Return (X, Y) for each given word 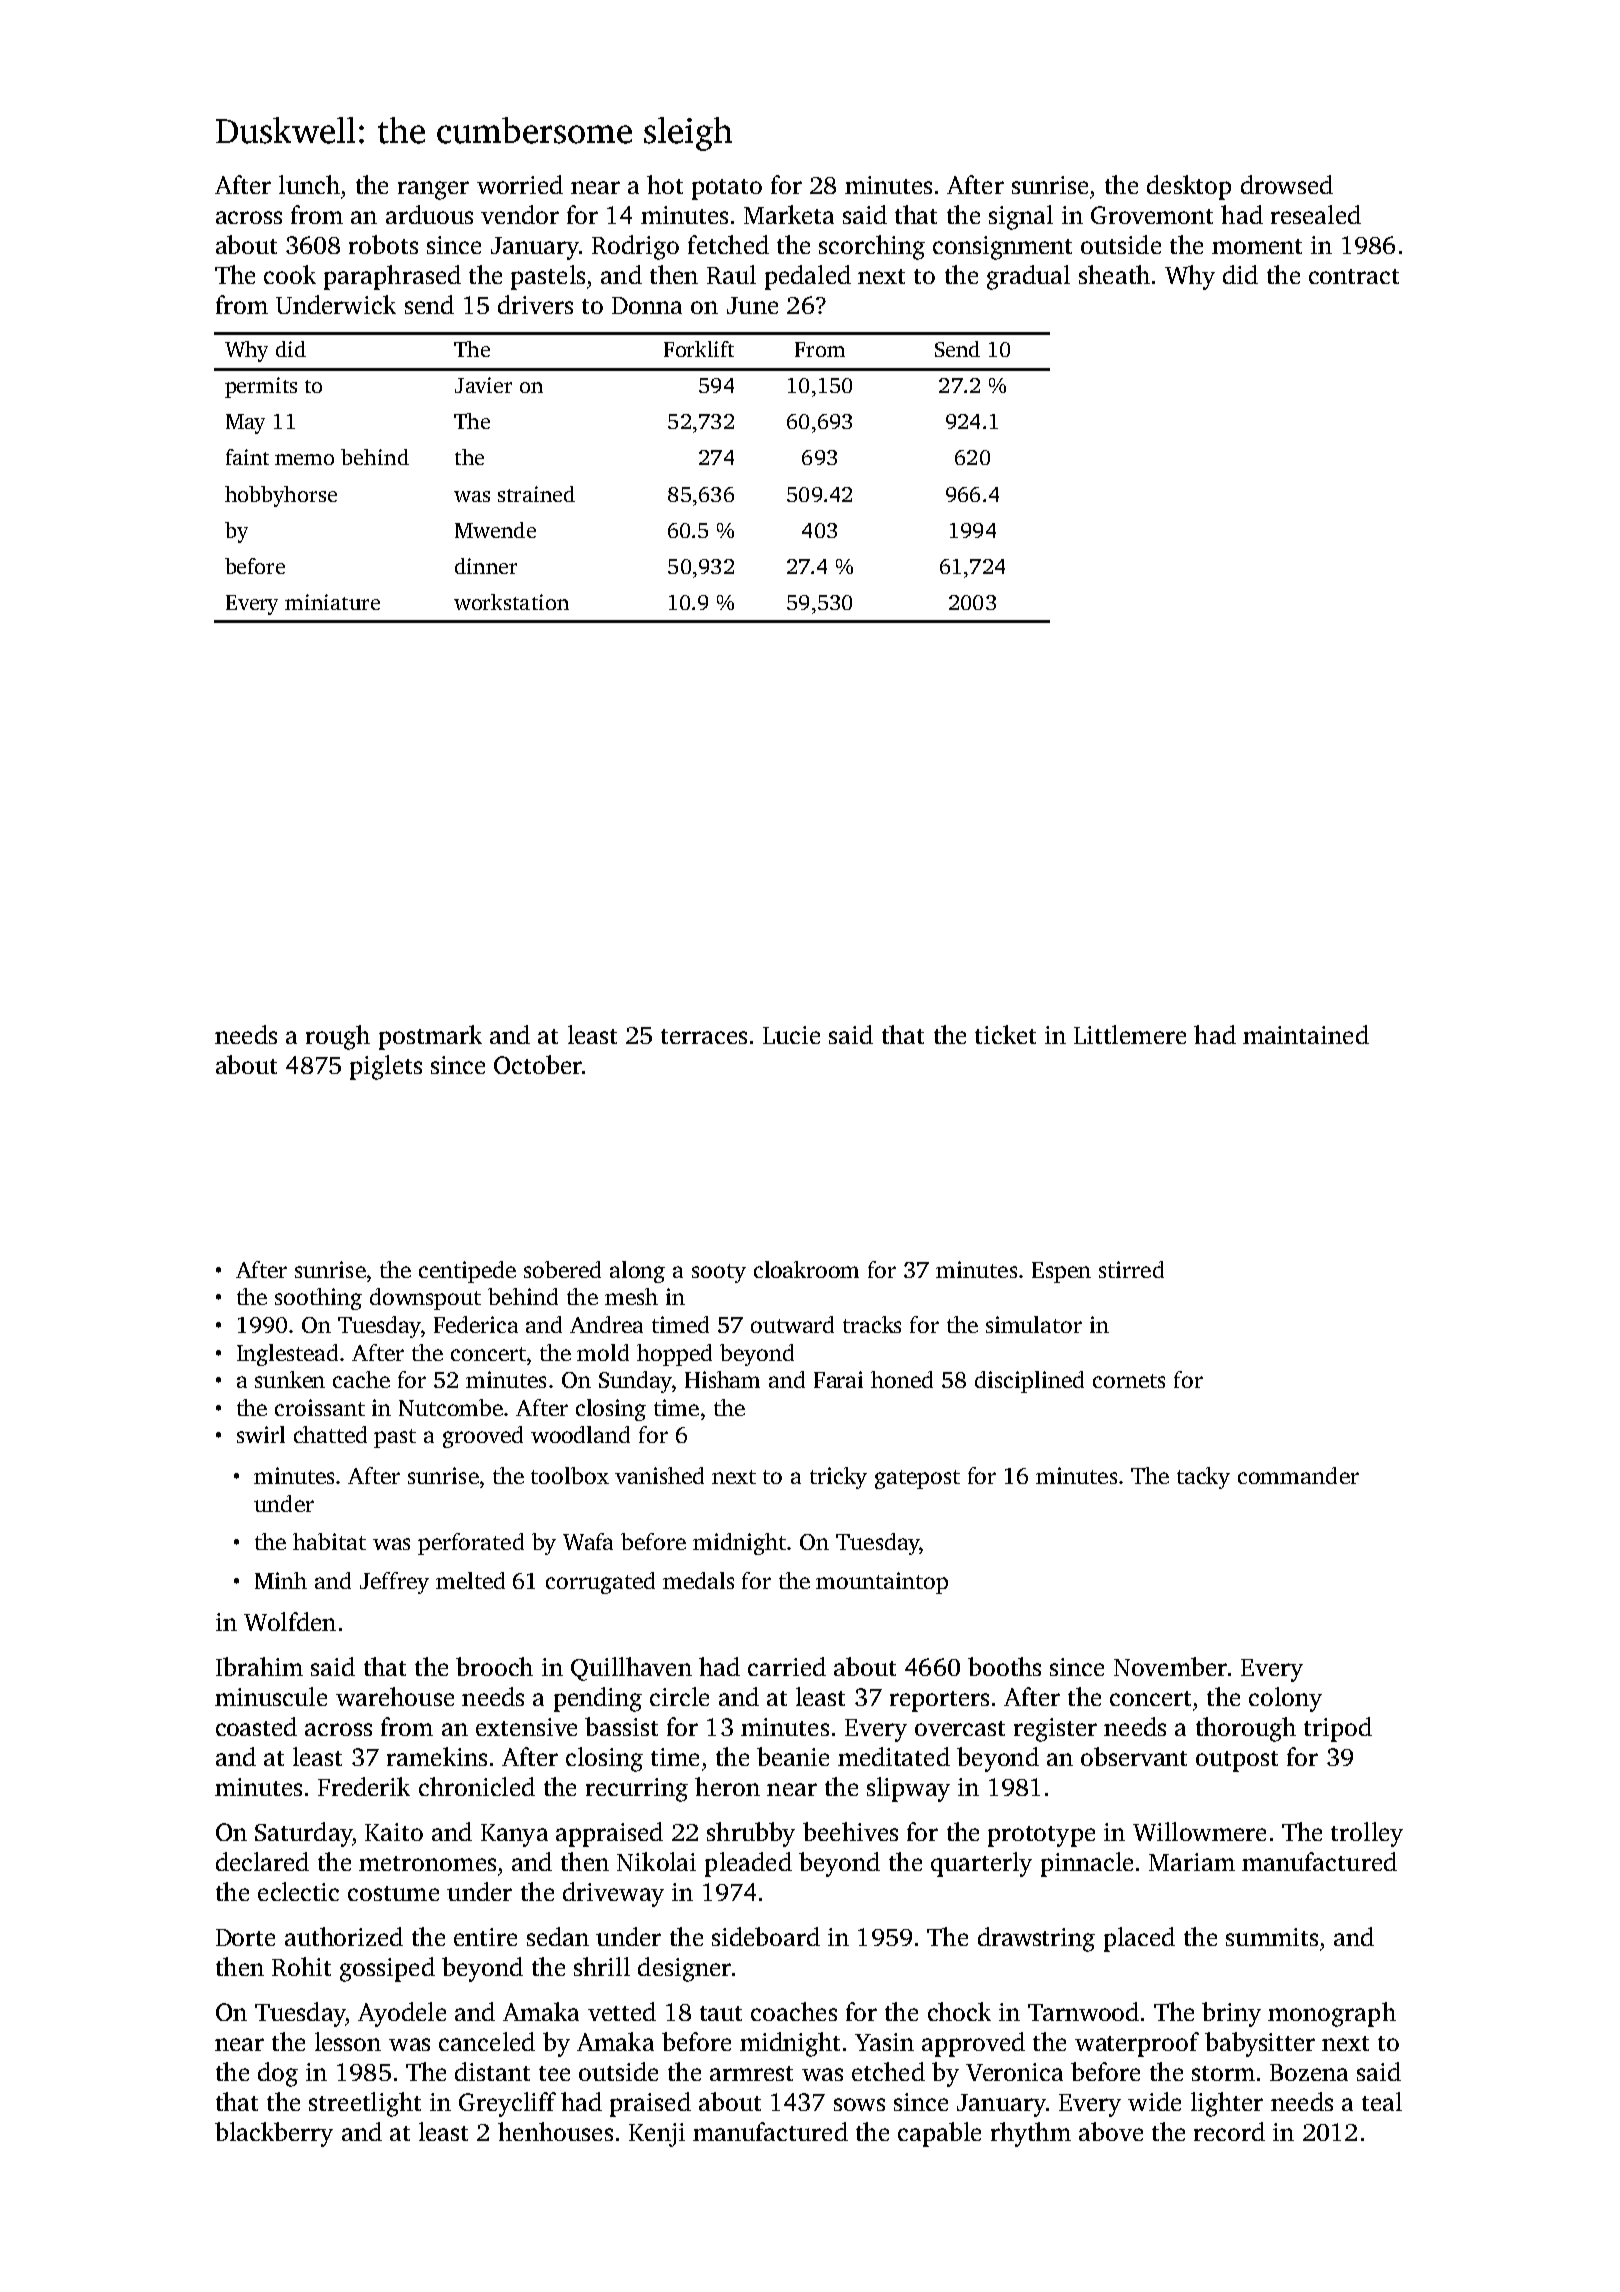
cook (290, 274)
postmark (430, 1037)
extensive (526, 1727)
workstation (511, 602)
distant (492, 2071)
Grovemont (1152, 215)
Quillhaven (631, 1669)
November (1170, 1666)
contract (1354, 276)
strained (536, 494)
